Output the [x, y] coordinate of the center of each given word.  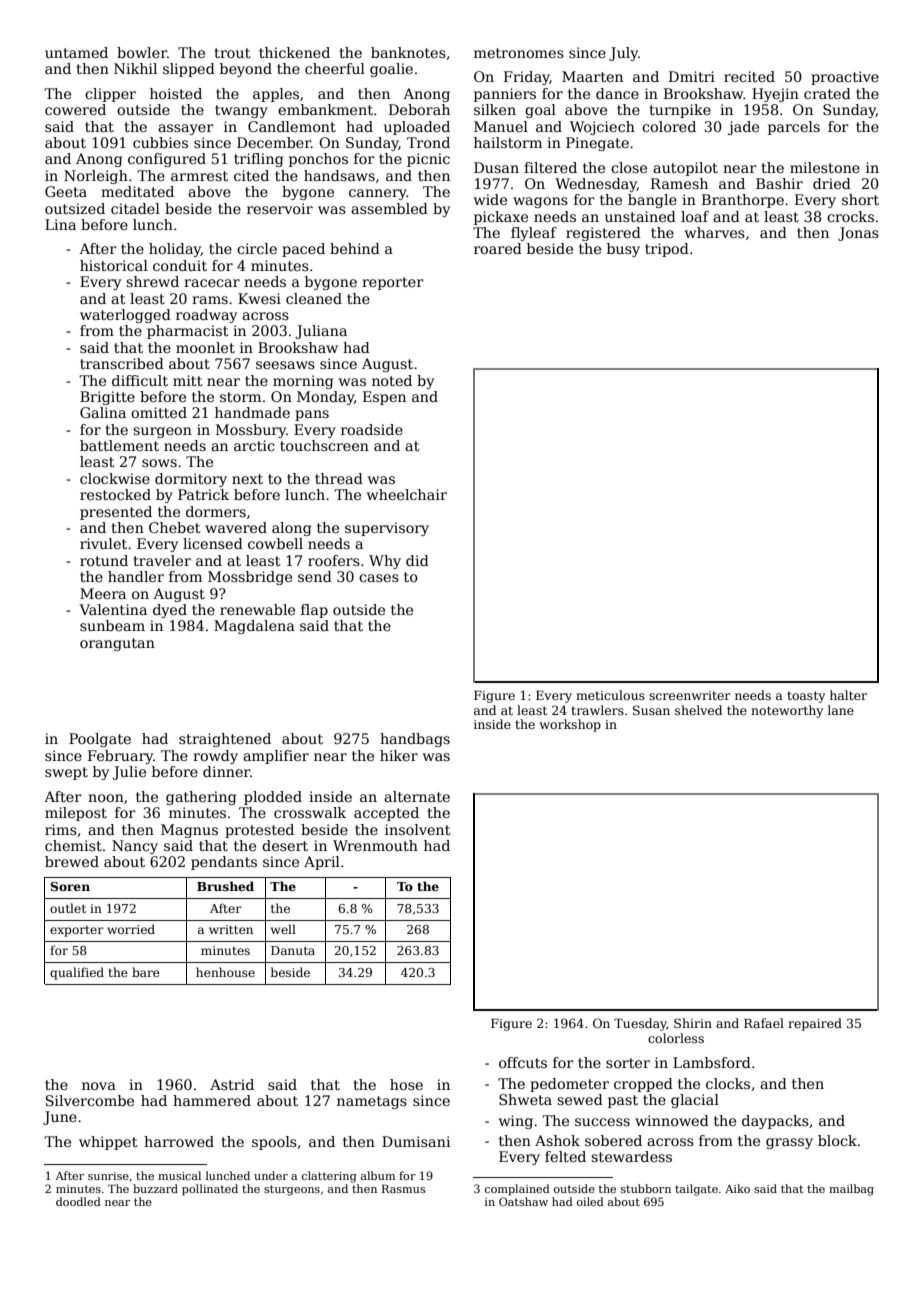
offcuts [523, 1062]
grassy [789, 1143]
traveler [162, 560]
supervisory [387, 529]
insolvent [418, 829]
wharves [715, 232]
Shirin [693, 1023]
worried [131, 929]
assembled [389, 208]
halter [848, 695]
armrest [199, 176]
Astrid [232, 1084]
